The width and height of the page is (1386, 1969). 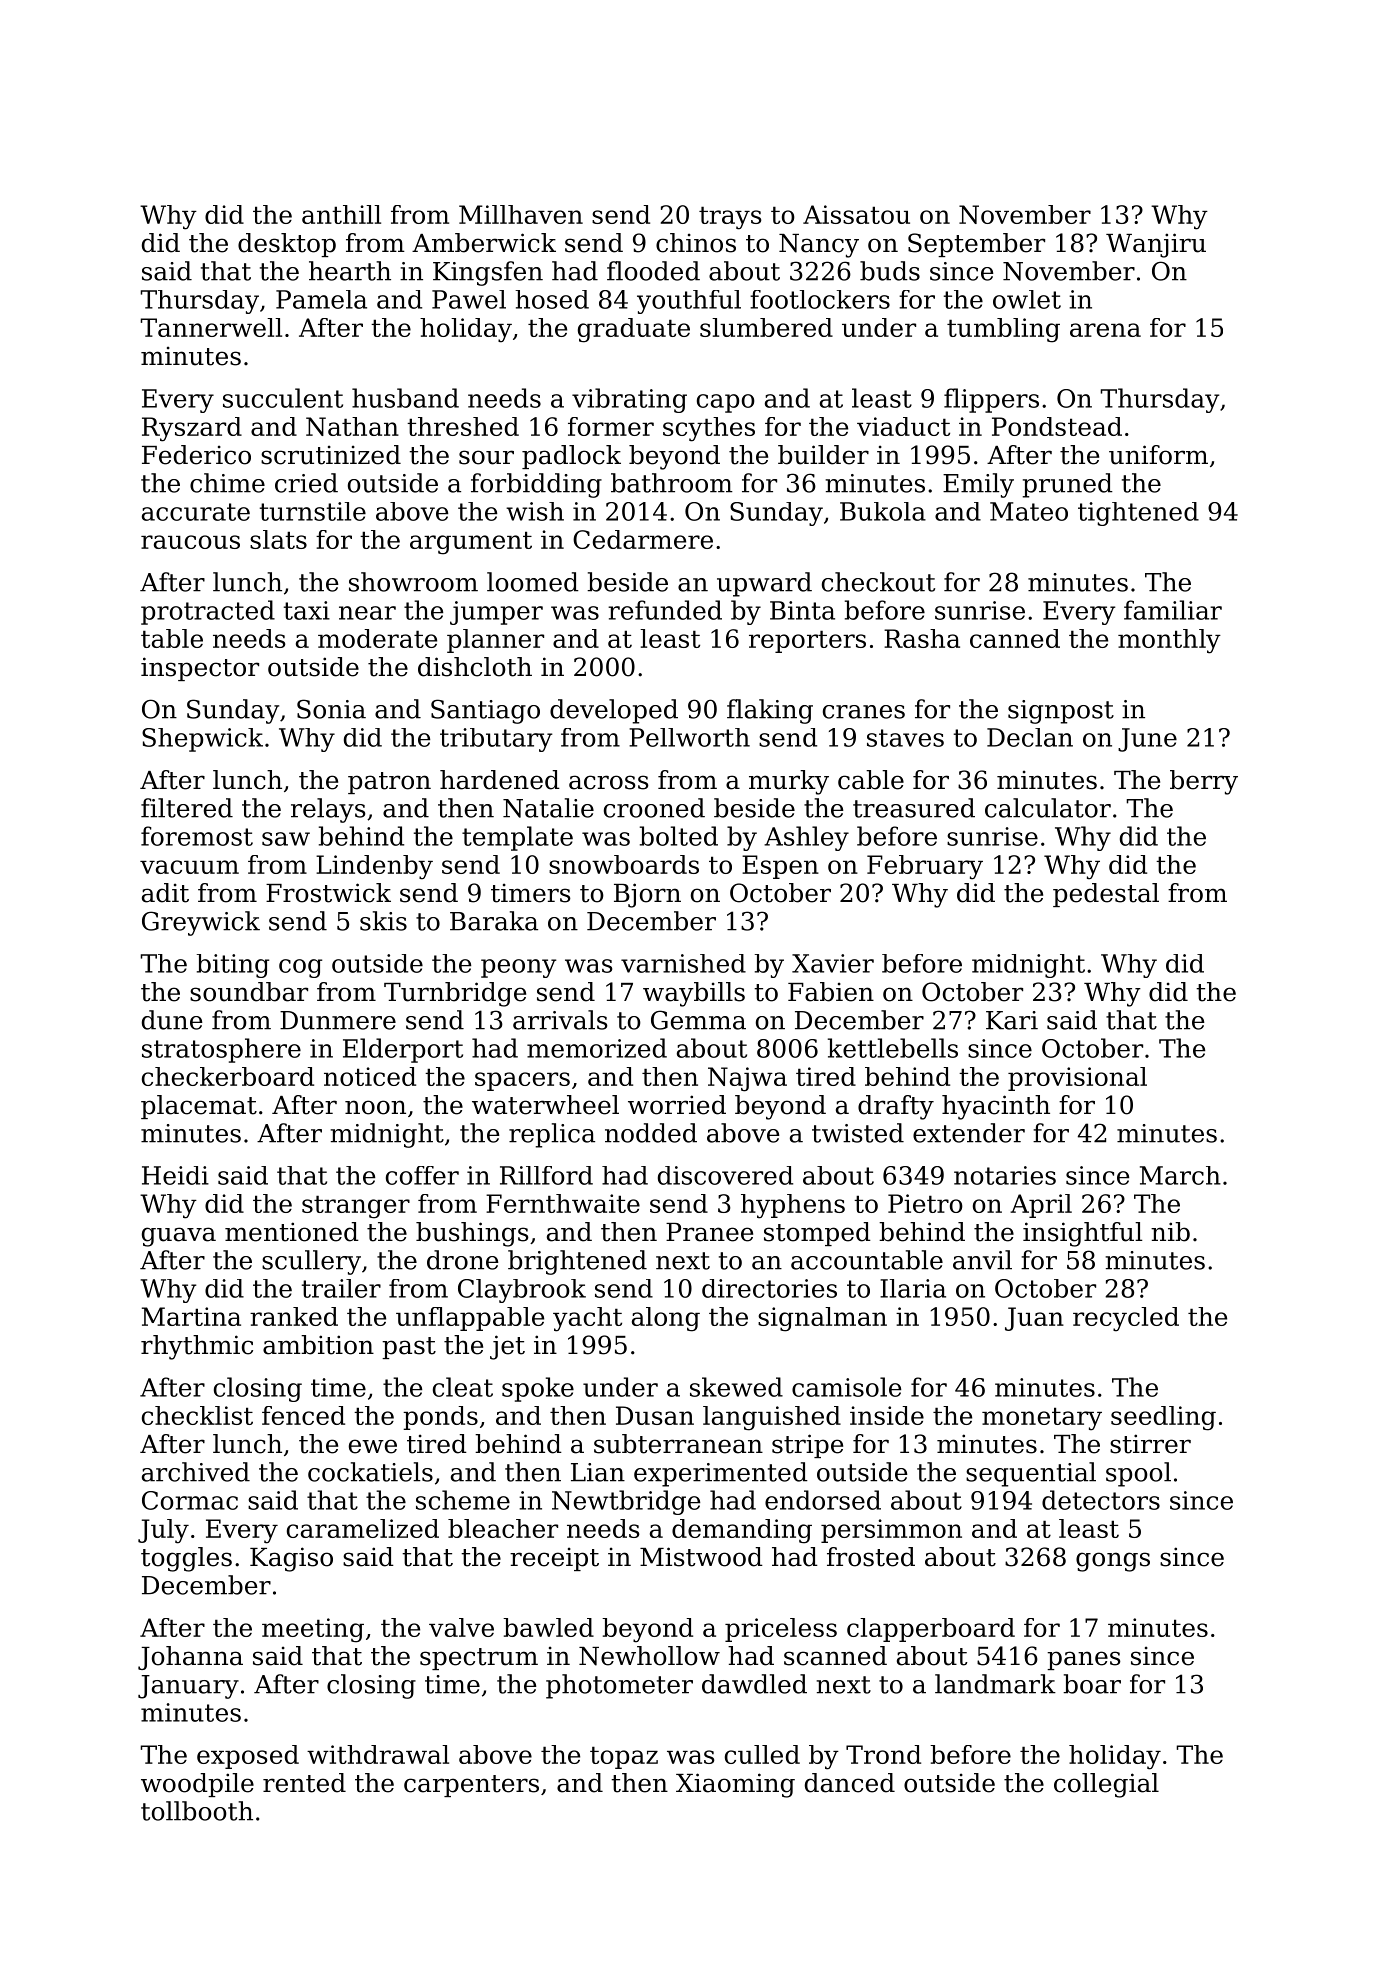 I want to click on guava, so click(x=179, y=1237).
